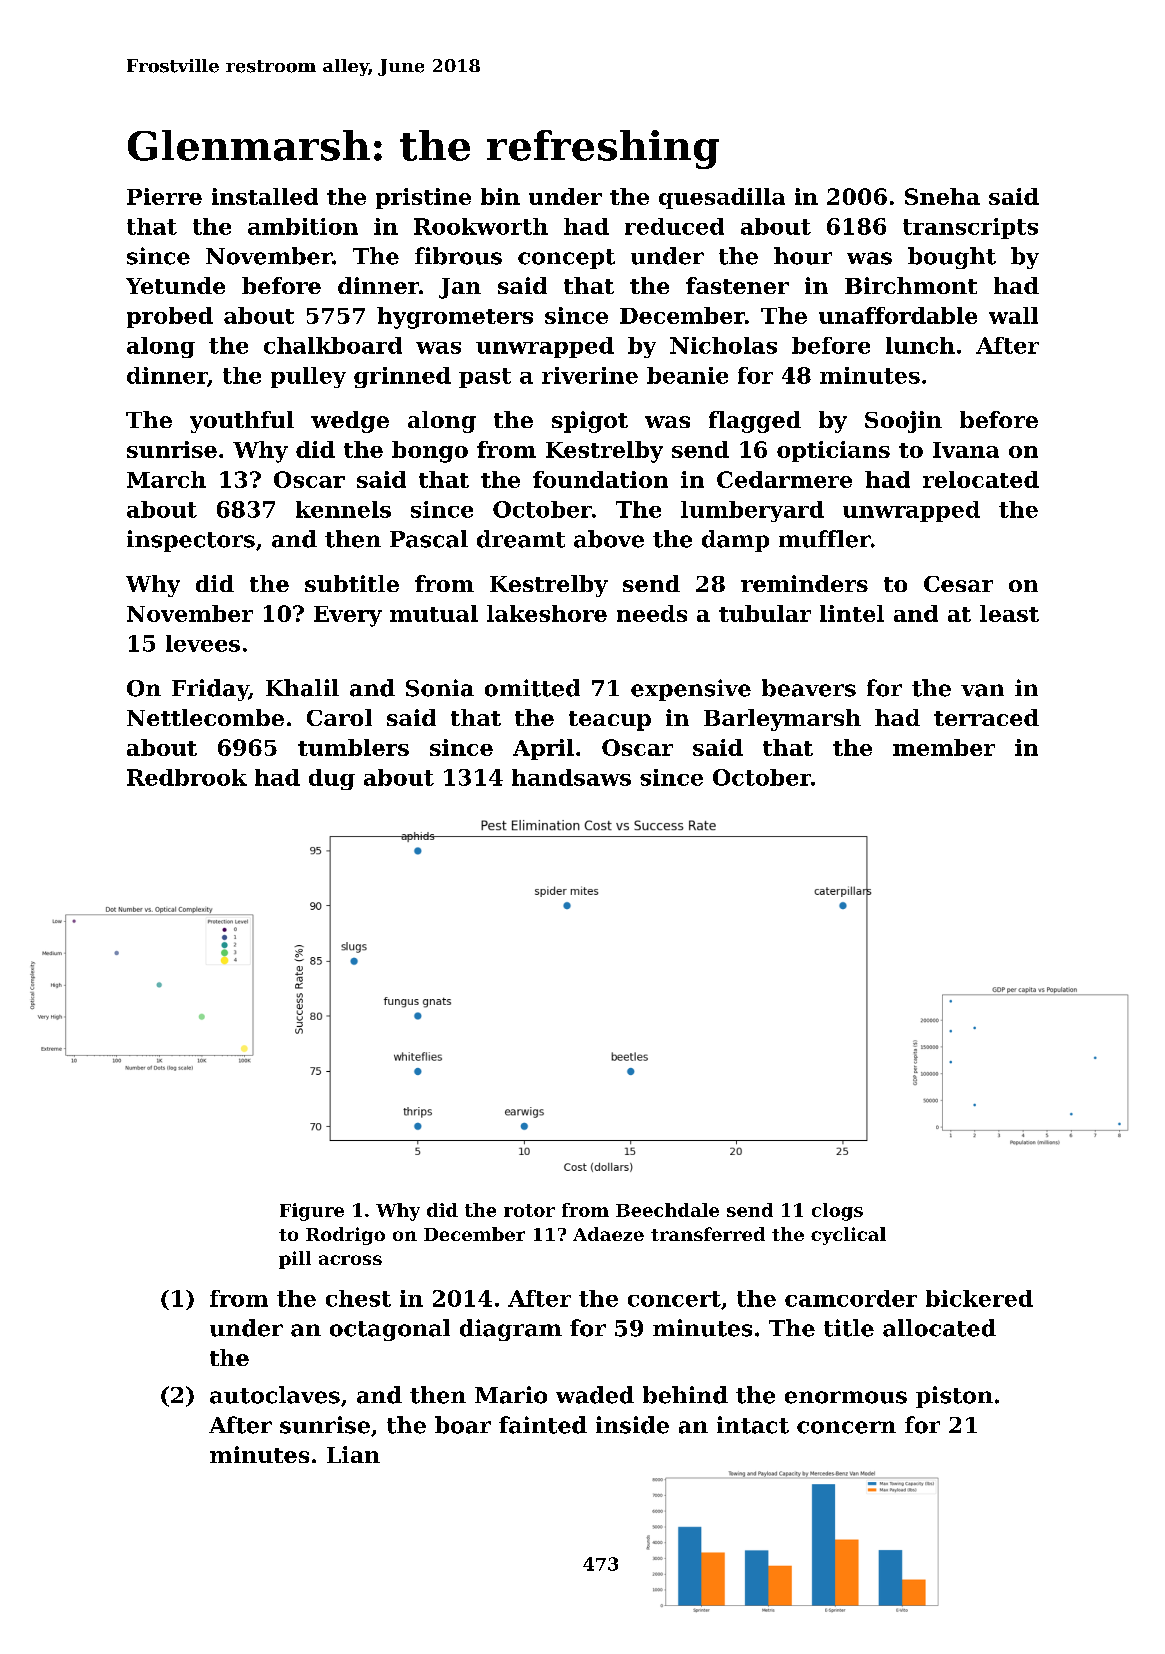  What do you see at coordinates (722, 198) in the page?
I see `quesadilla` at bounding box center [722, 198].
